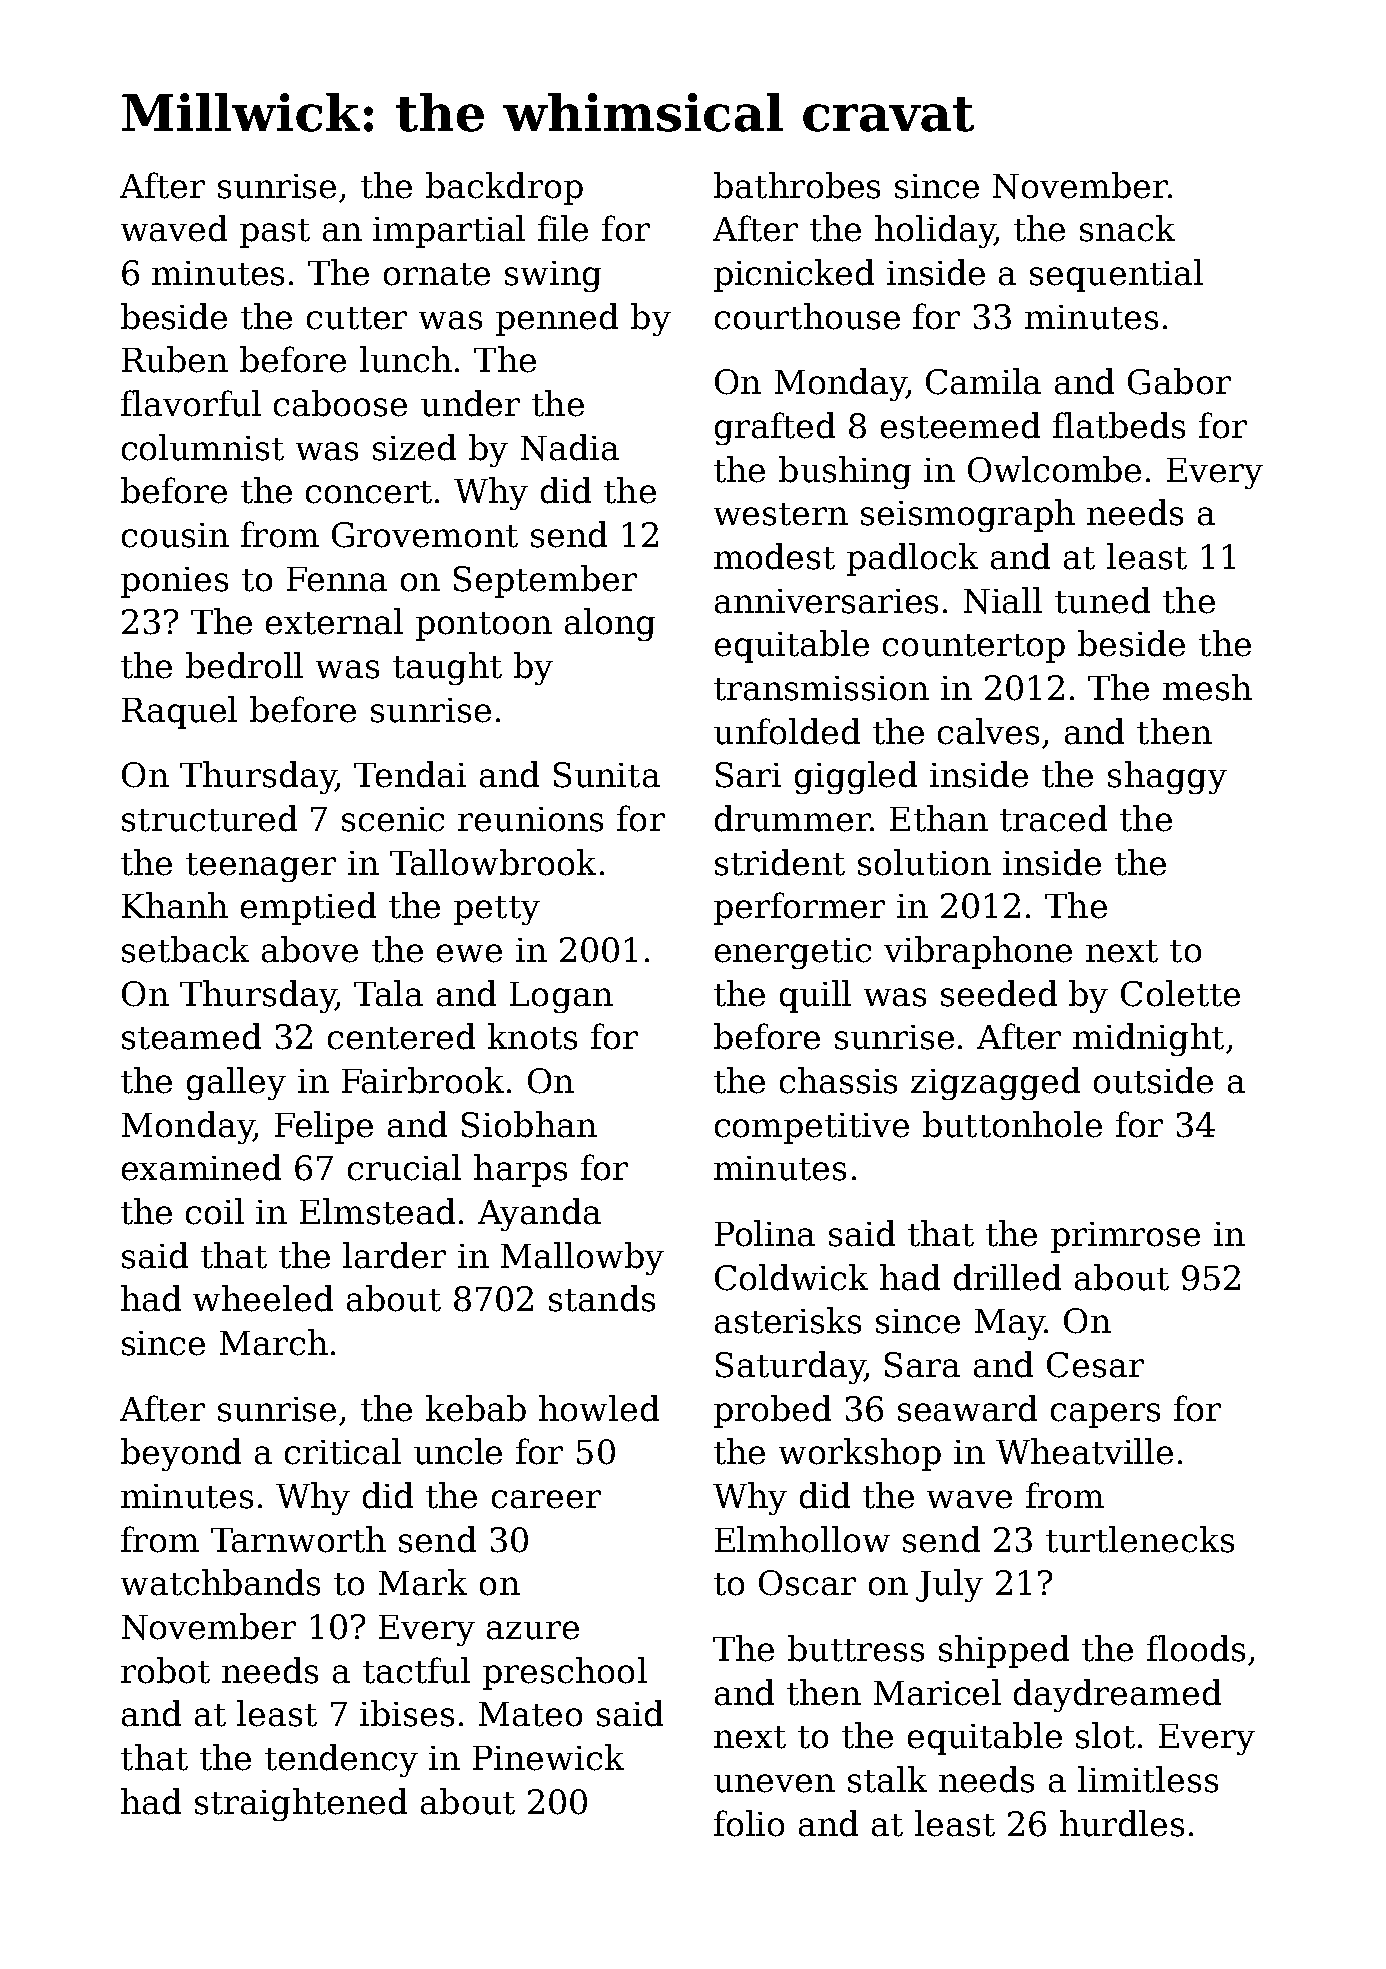 The image size is (1386, 1969). What do you see at coordinates (815, 996) in the screenshot?
I see `quill` at bounding box center [815, 996].
